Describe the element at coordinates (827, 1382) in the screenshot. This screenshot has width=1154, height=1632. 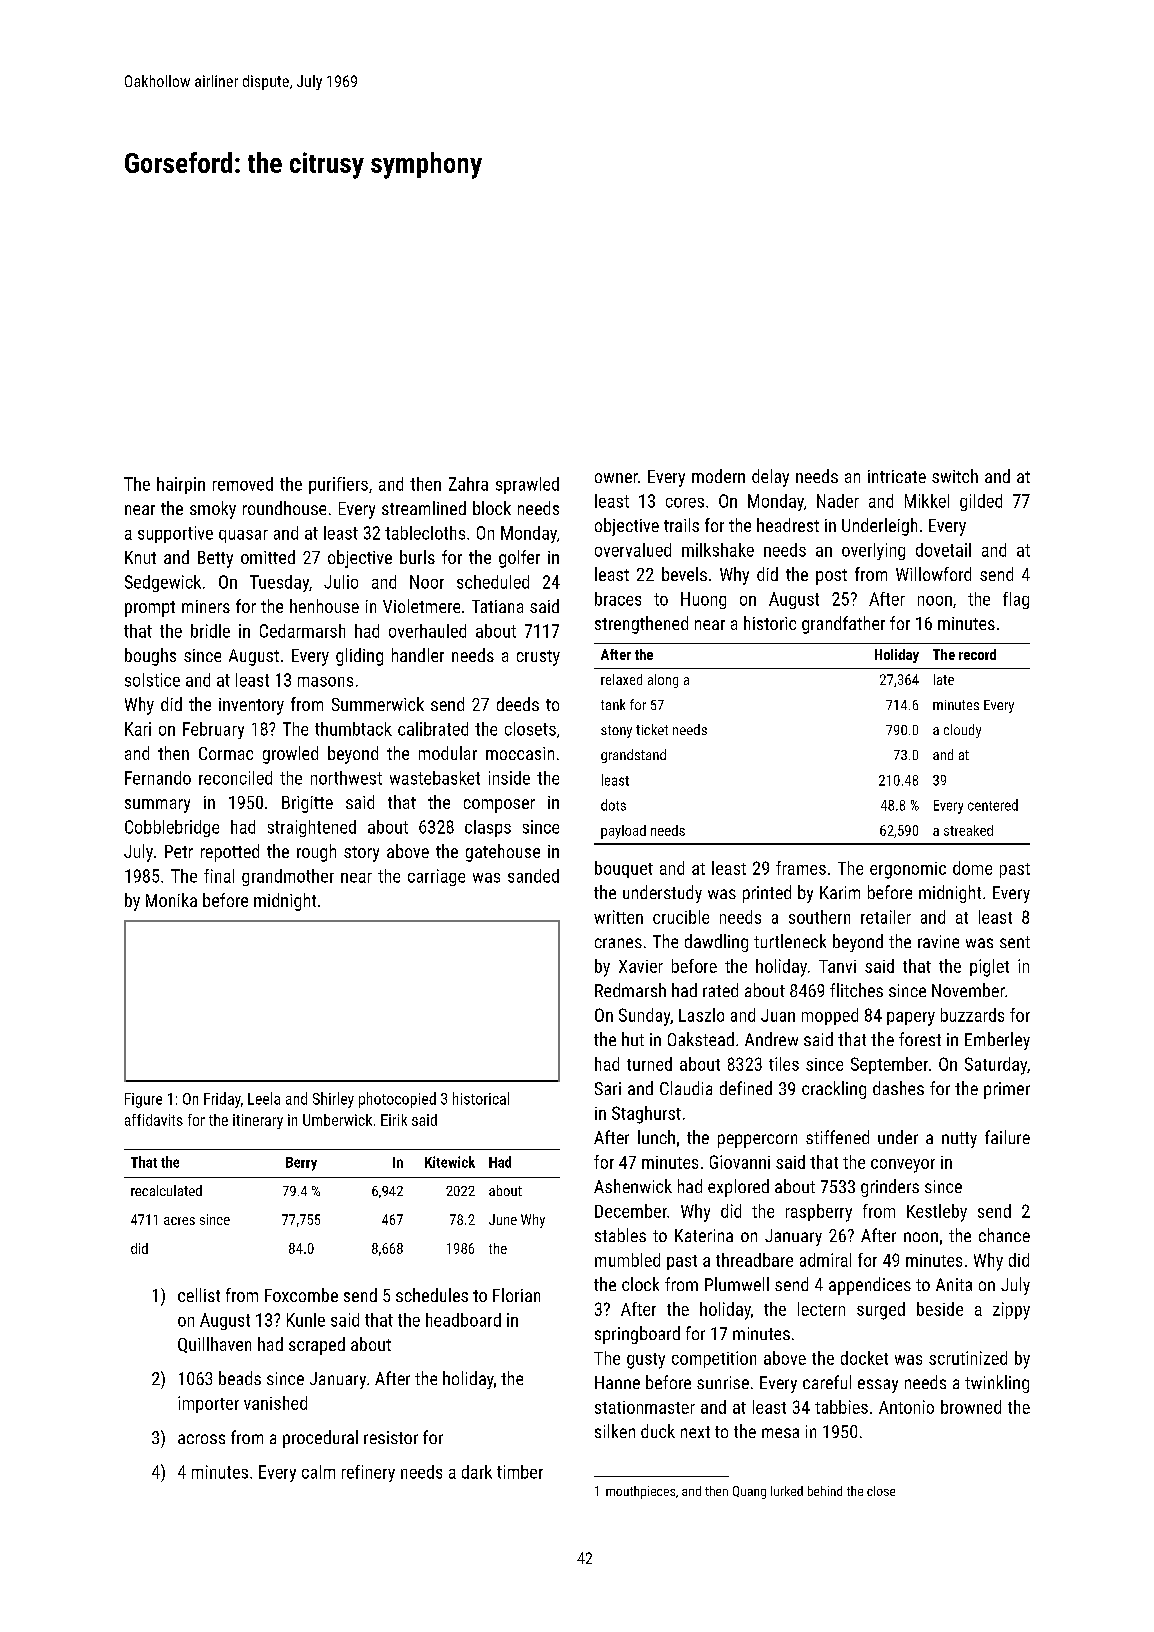
I see `careful` at that location.
